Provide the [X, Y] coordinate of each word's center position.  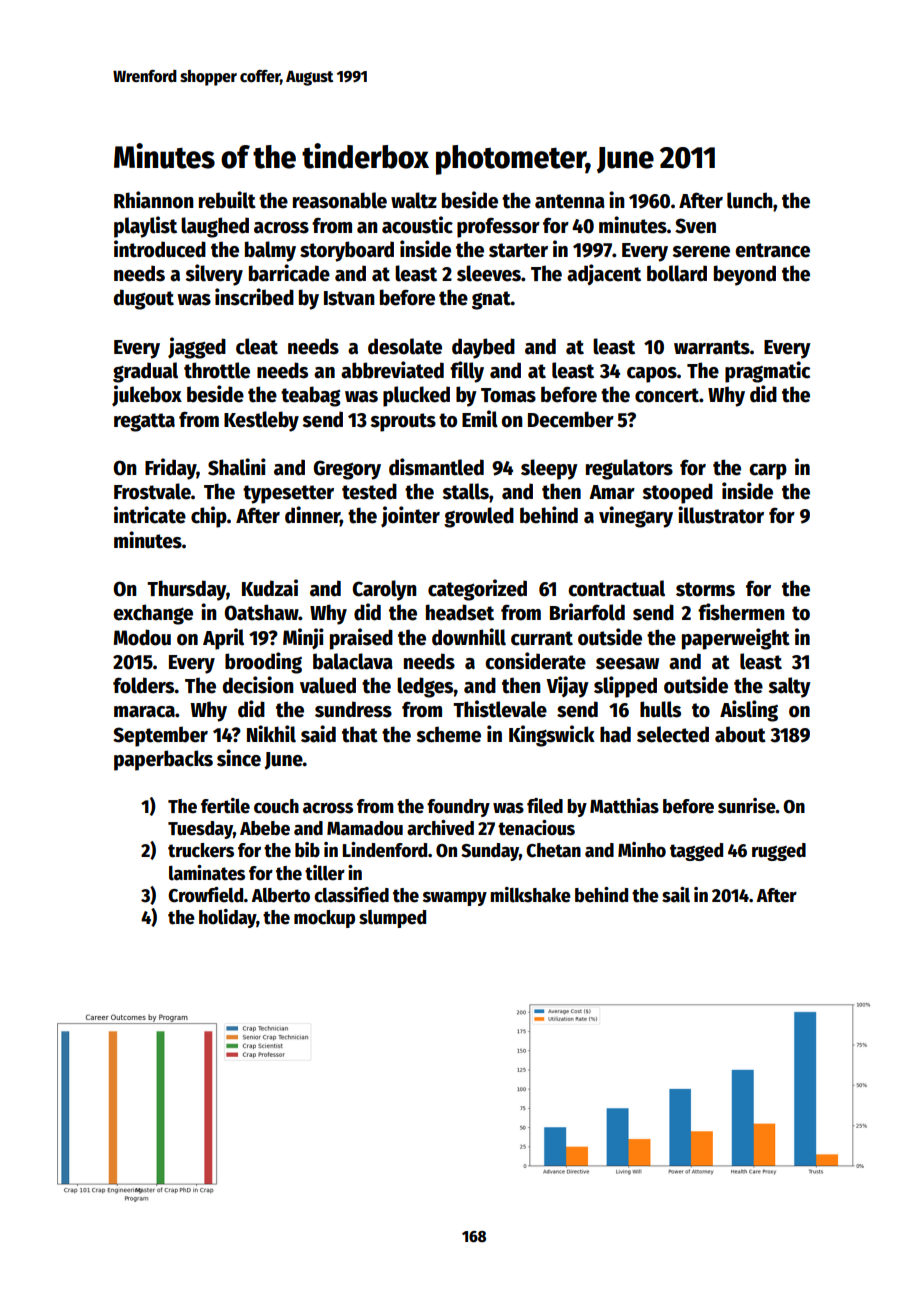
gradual [145, 372]
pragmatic [767, 372]
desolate [405, 346]
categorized [477, 590]
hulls [660, 709]
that [360, 734]
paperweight [736, 639]
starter [518, 250]
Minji [303, 639]
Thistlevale [500, 709]
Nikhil [271, 734]
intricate [150, 515]
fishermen [741, 612]
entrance [772, 250]
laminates [207, 873]
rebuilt [227, 200]
